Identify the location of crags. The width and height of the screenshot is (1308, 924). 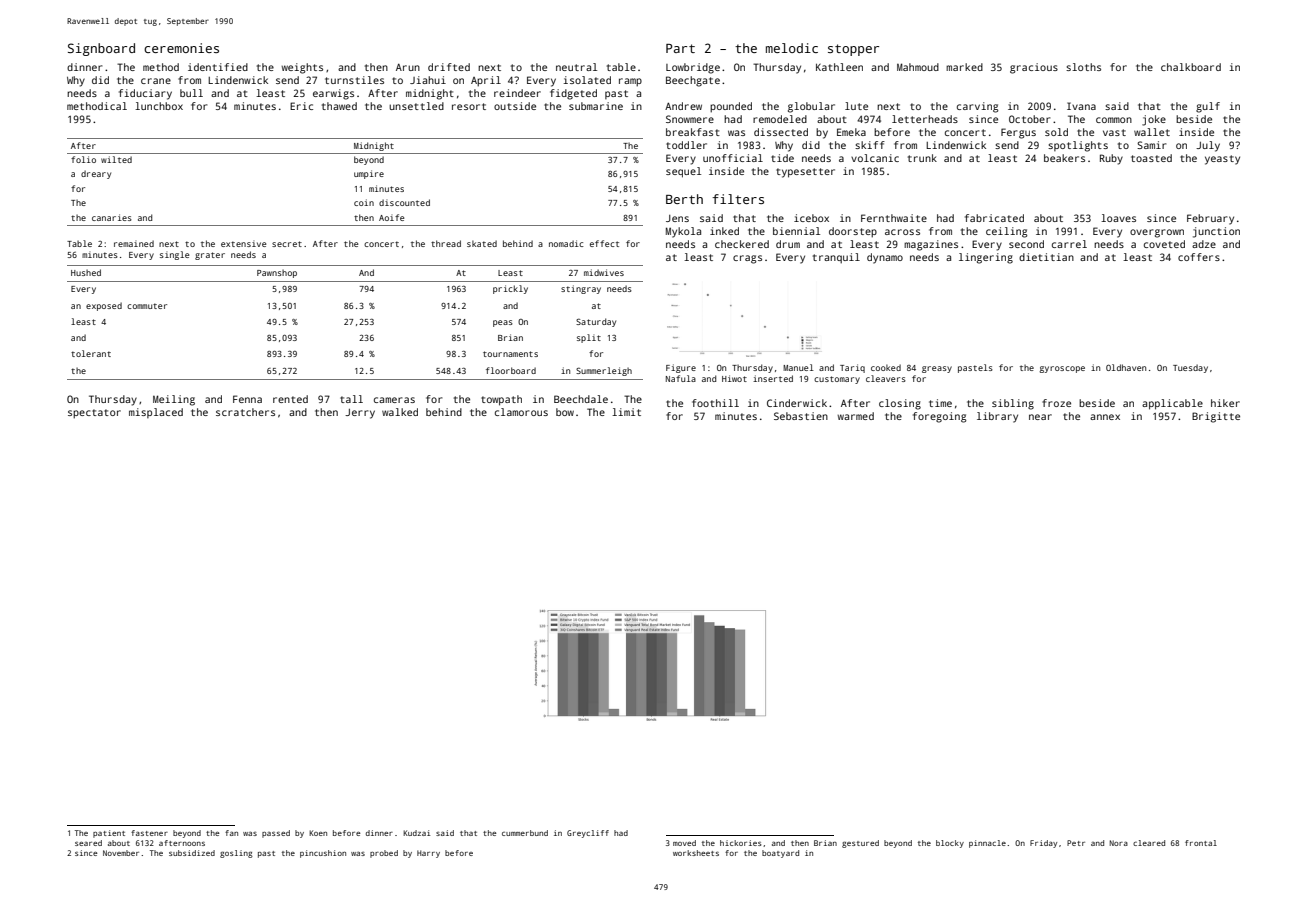
(747, 259).
